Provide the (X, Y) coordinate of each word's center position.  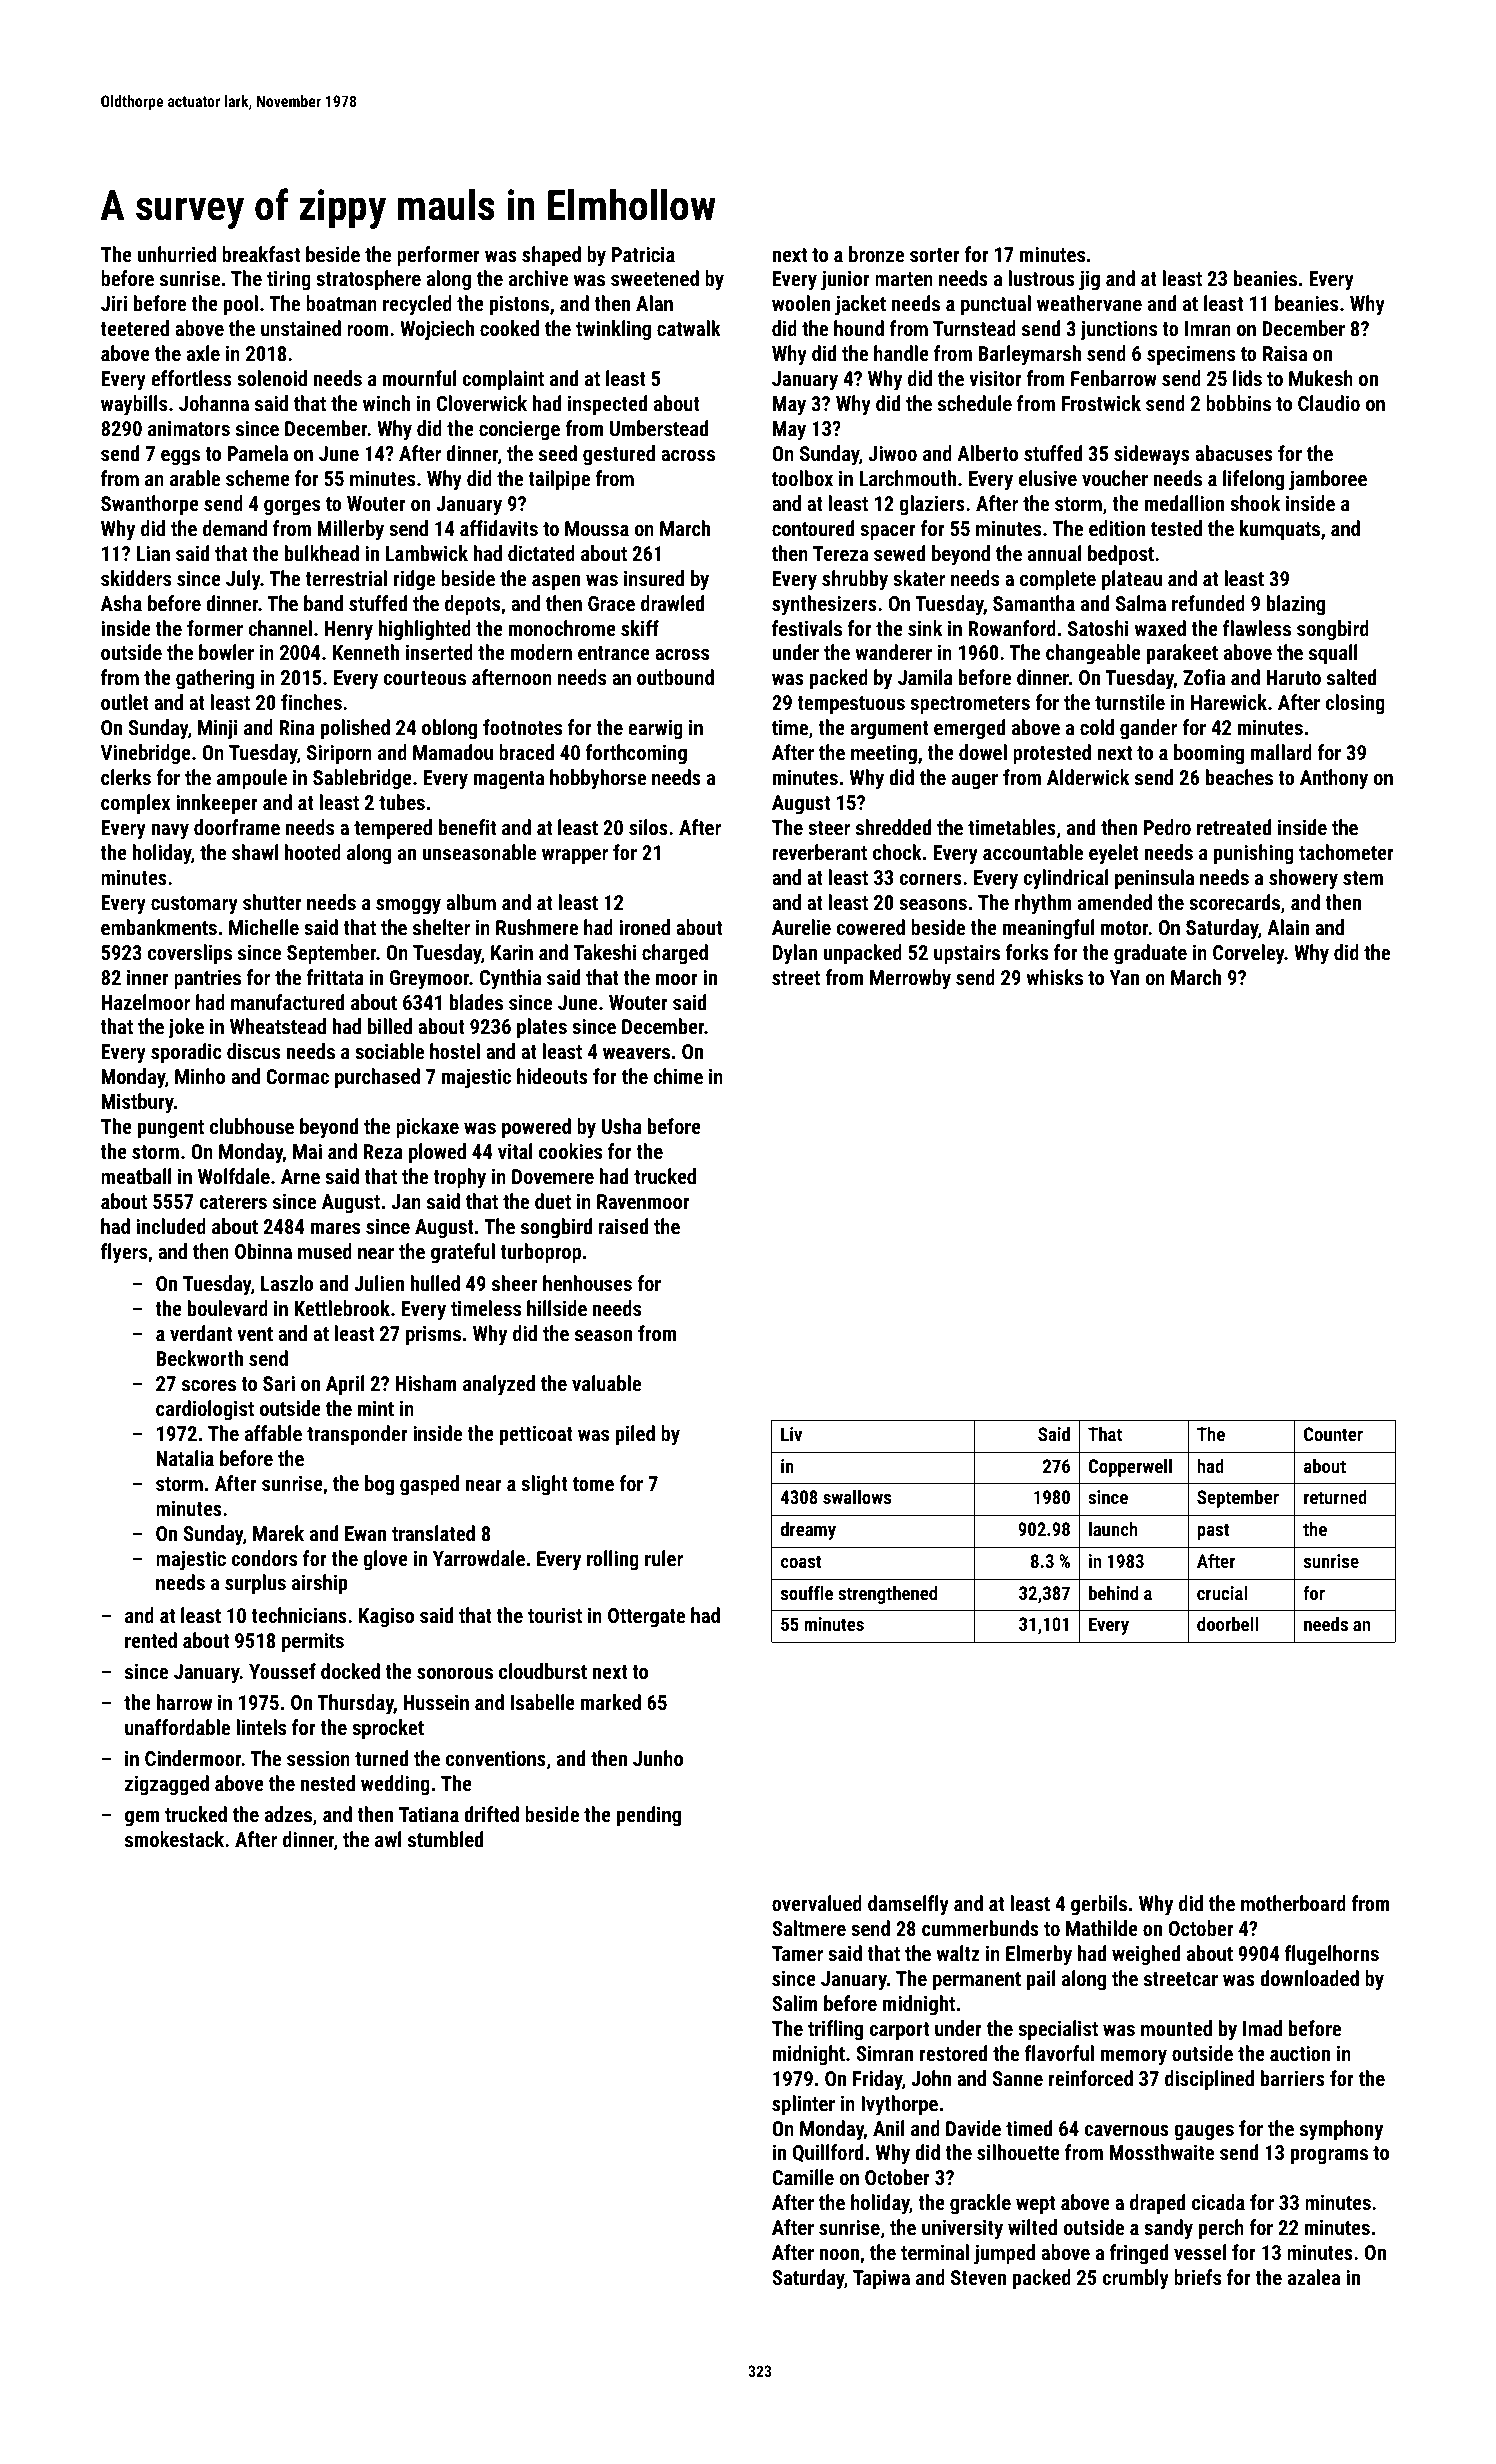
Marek (278, 1533)
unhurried (176, 254)
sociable (389, 1051)
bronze (876, 254)
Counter (1333, 1434)
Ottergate (646, 1618)
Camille (803, 2177)
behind (1113, 1593)
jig (1089, 280)
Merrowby (910, 979)
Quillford (828, 2153)
